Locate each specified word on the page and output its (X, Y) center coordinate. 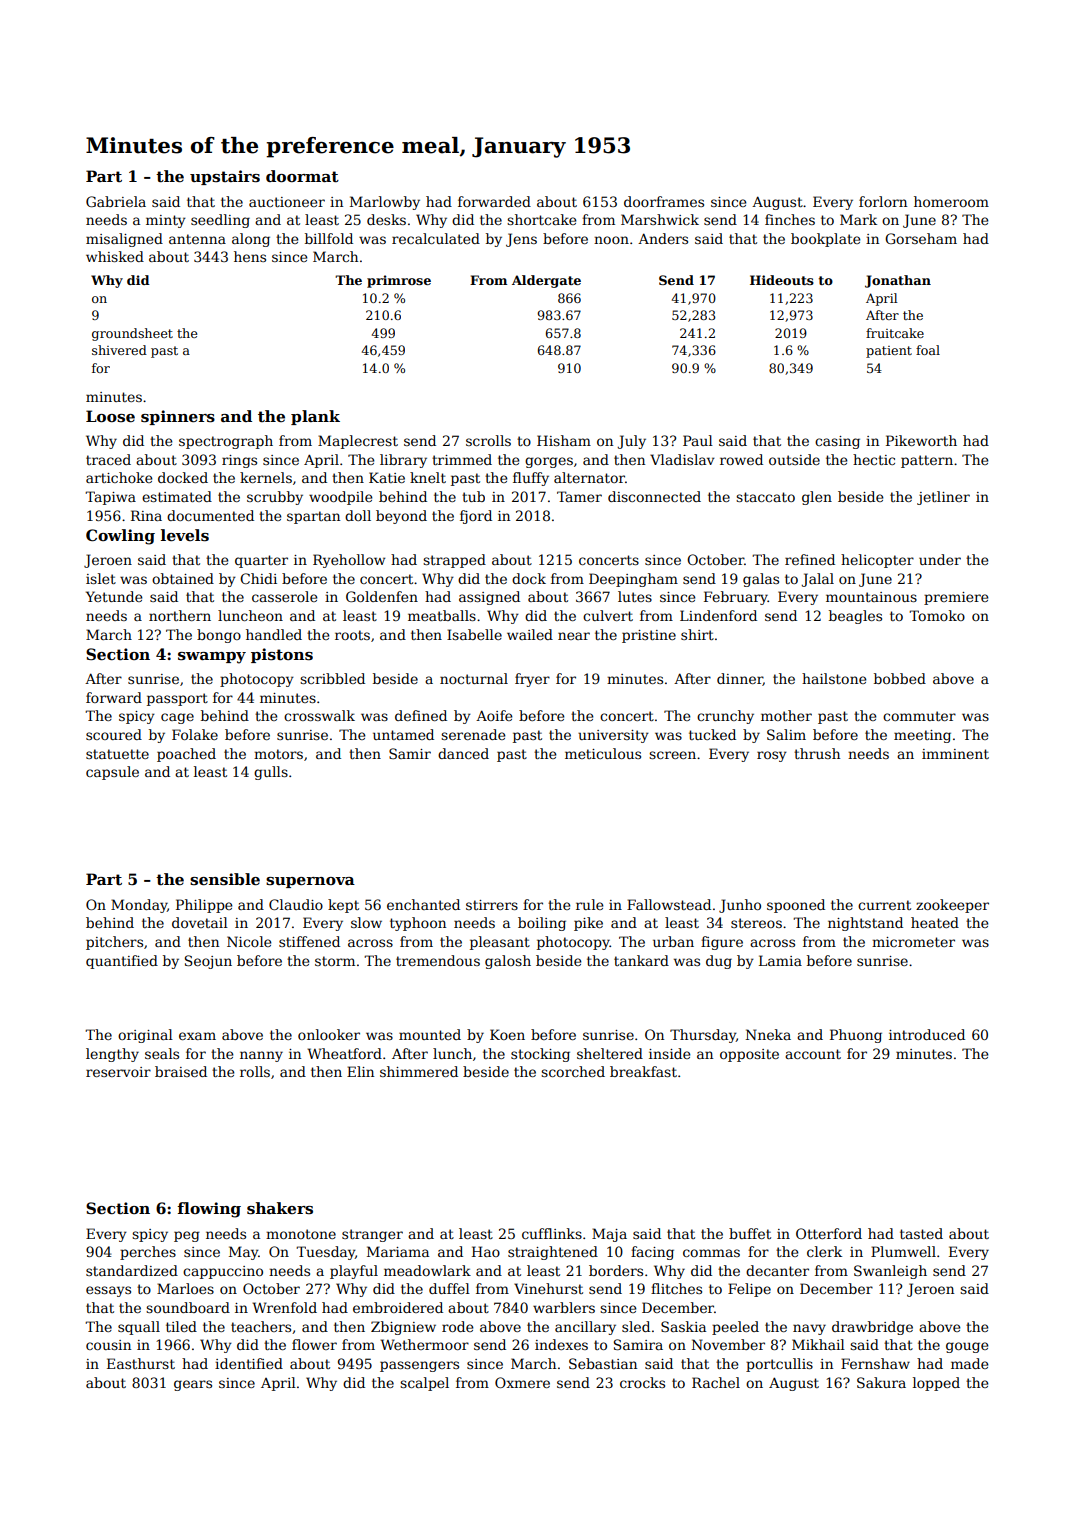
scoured (114, 734)
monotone (301, 1234)
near (574, 636)
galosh (508, 962)
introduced (927, 1034)
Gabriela (116, 201)
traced (108, 459)
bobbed (900, 678)
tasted (921, 1233)
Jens (521, 240)
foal (928, 350)
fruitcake (895, 333)
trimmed (462, 459)
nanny (261, 1056)
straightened (553, 1253)
